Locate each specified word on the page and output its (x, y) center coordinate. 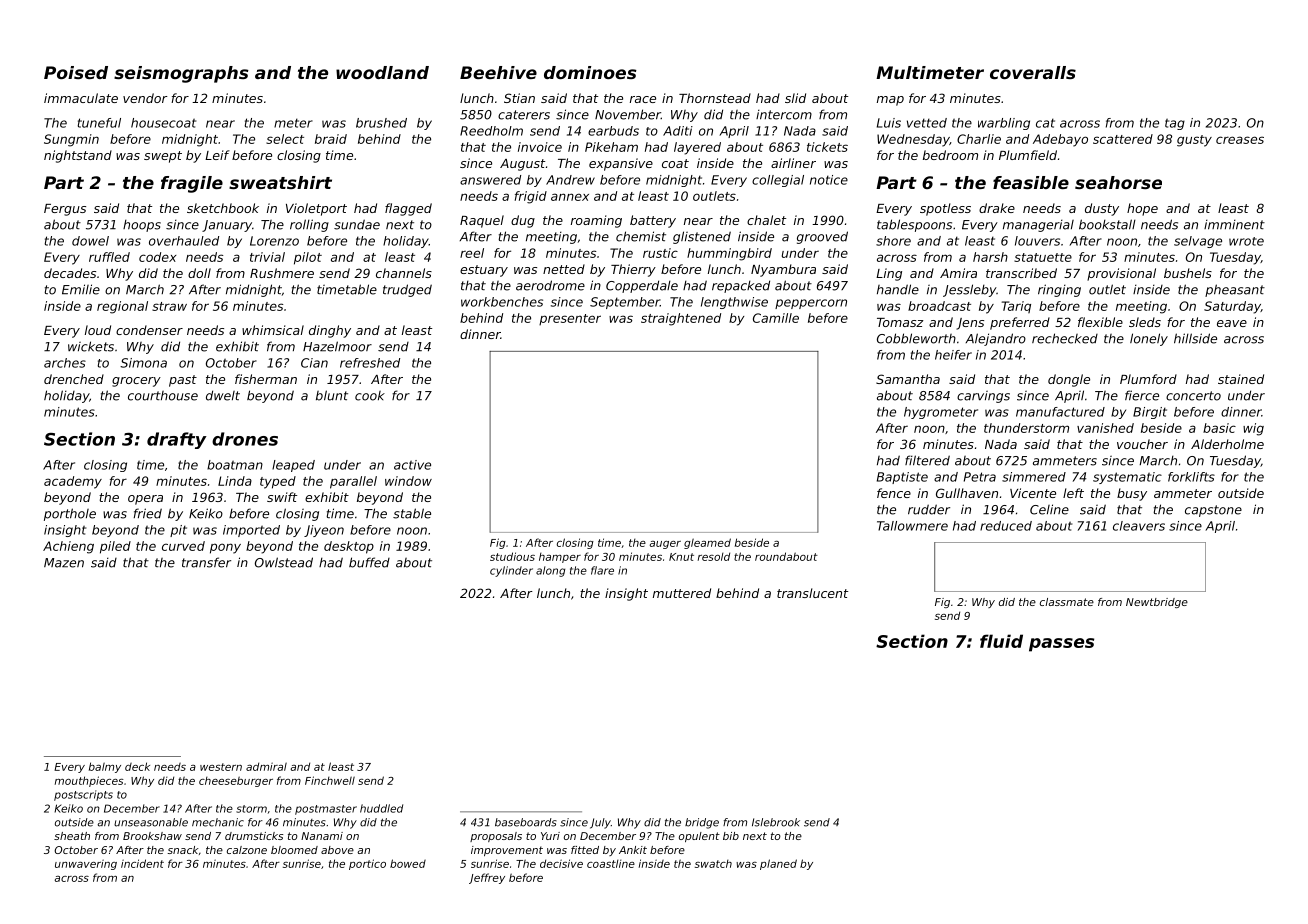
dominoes (590, 72)
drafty (177, 440)
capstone (1213, 511)
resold (714, 556)
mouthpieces (89, 781)
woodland (382, 72)
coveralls (1033, 72)
